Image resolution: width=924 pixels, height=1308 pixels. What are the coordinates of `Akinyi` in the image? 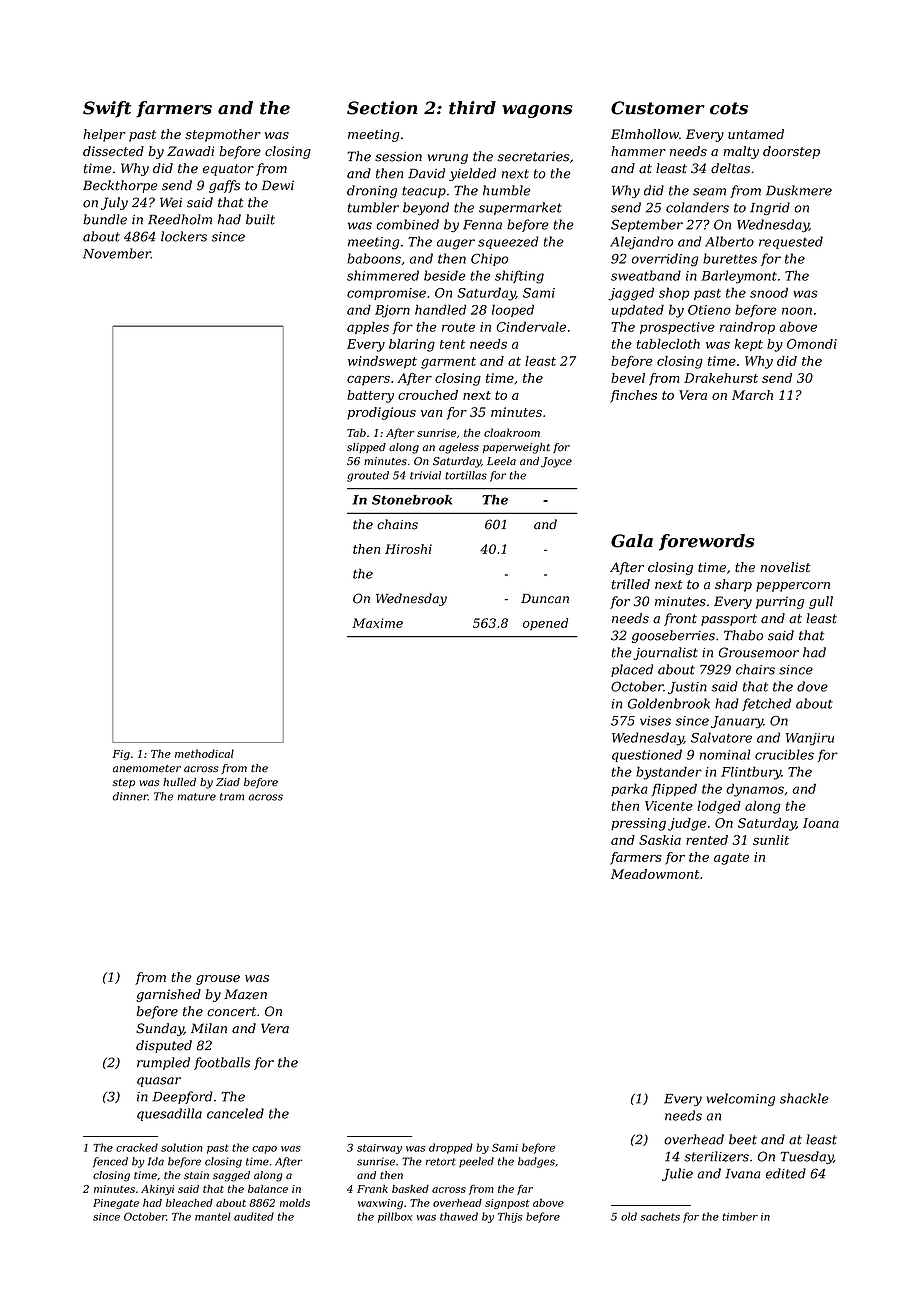 It's located at (157, 1190).
